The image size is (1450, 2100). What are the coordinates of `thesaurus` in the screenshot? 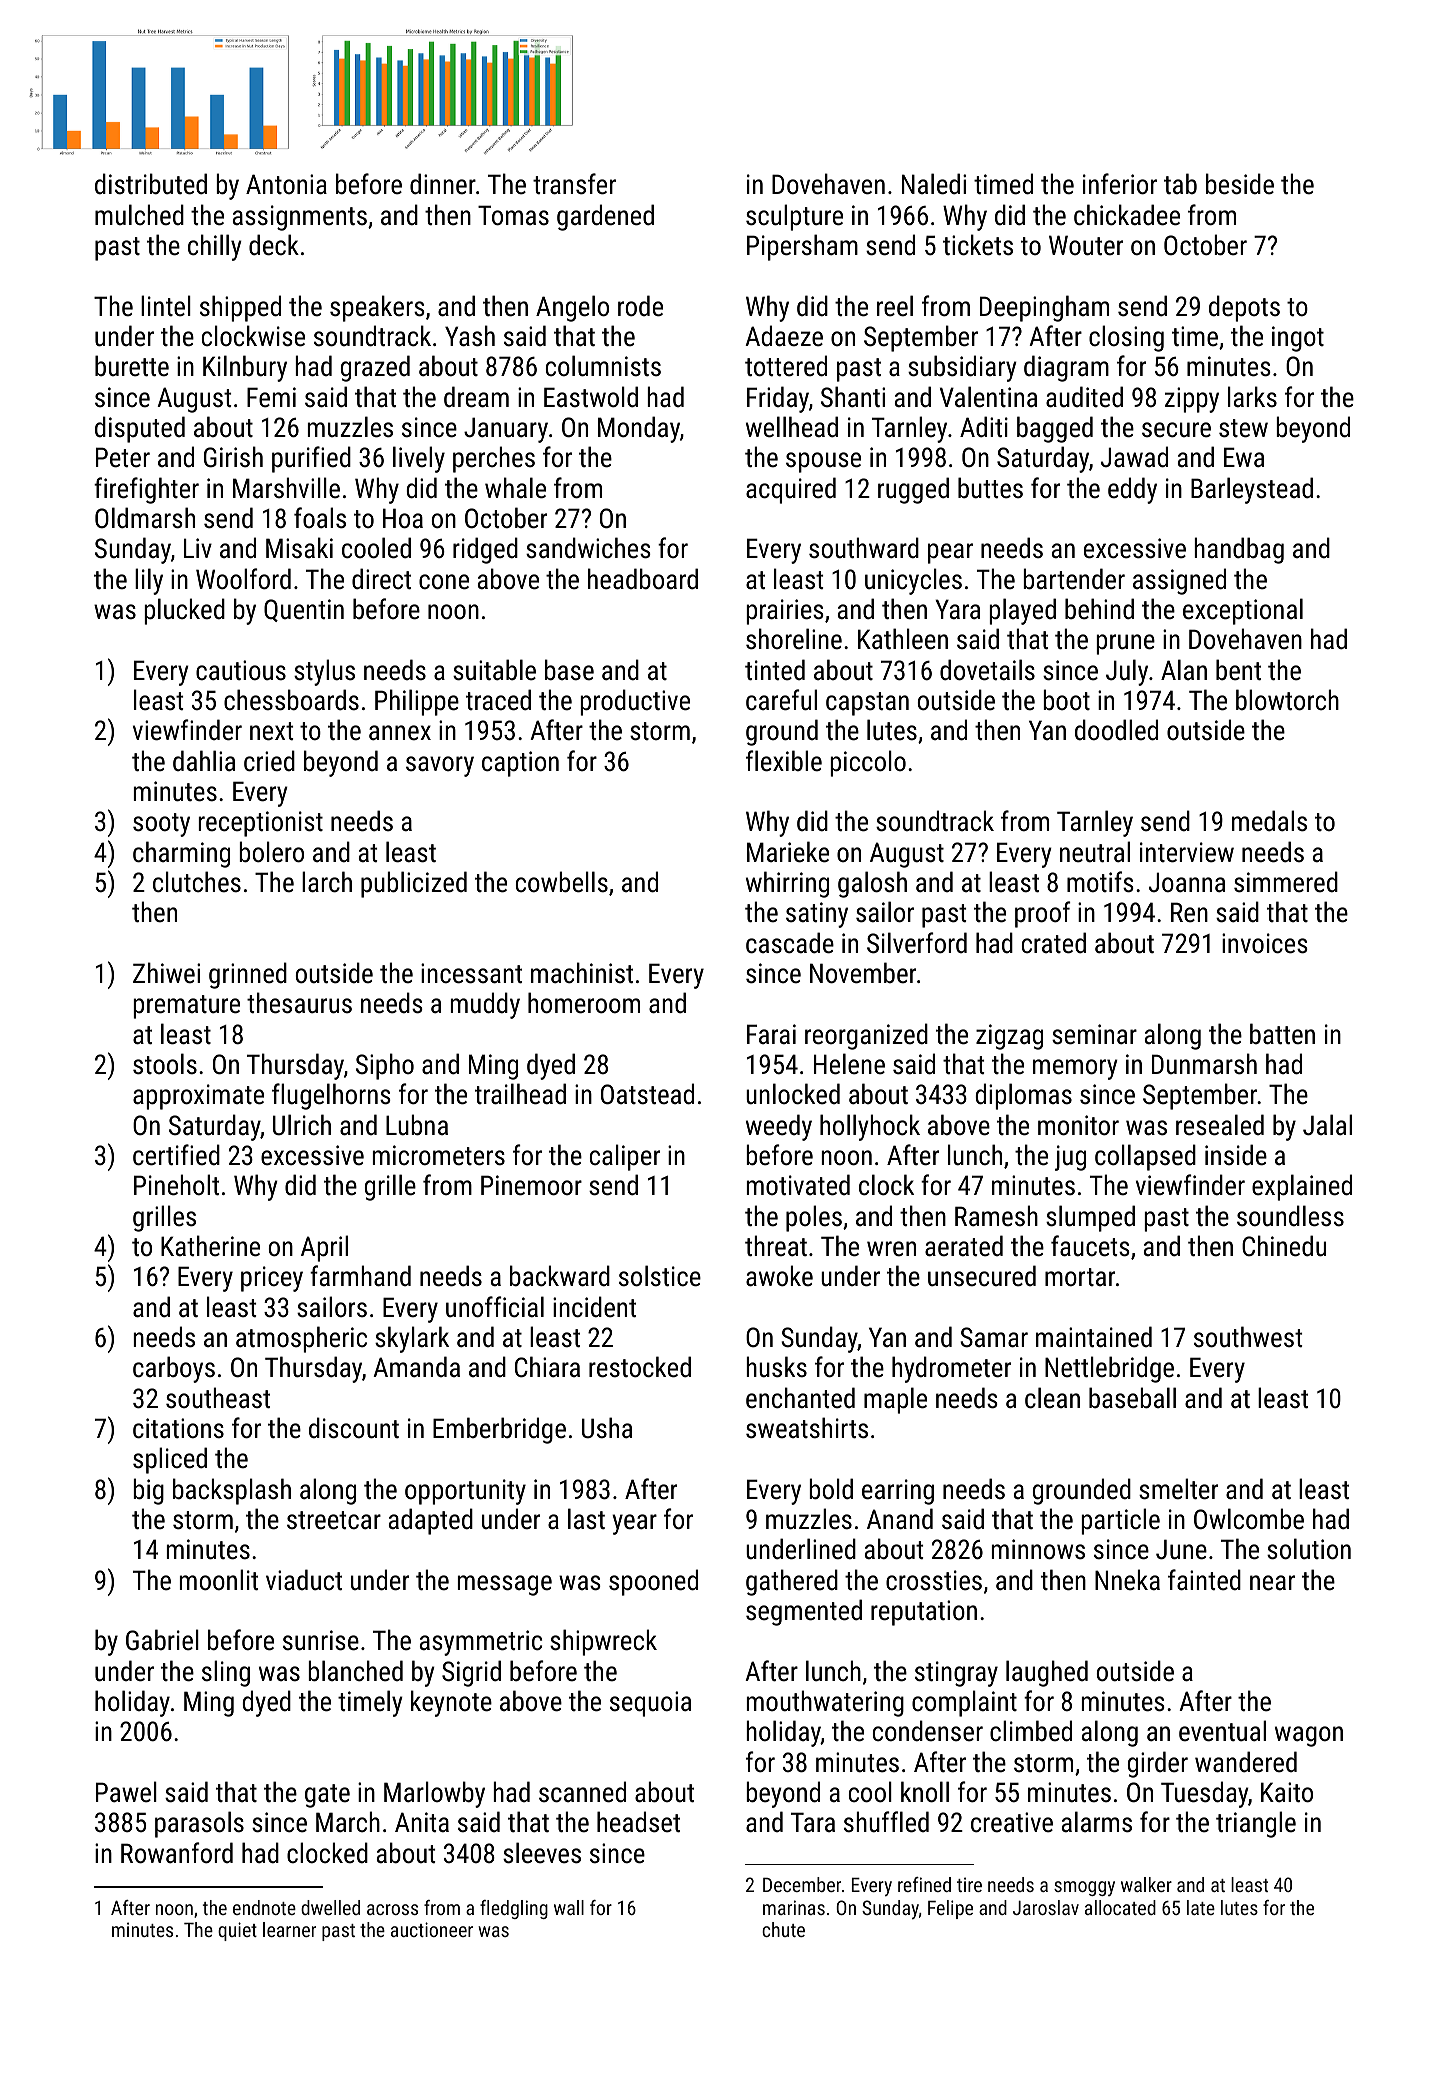 It's located at (299, 1003).
